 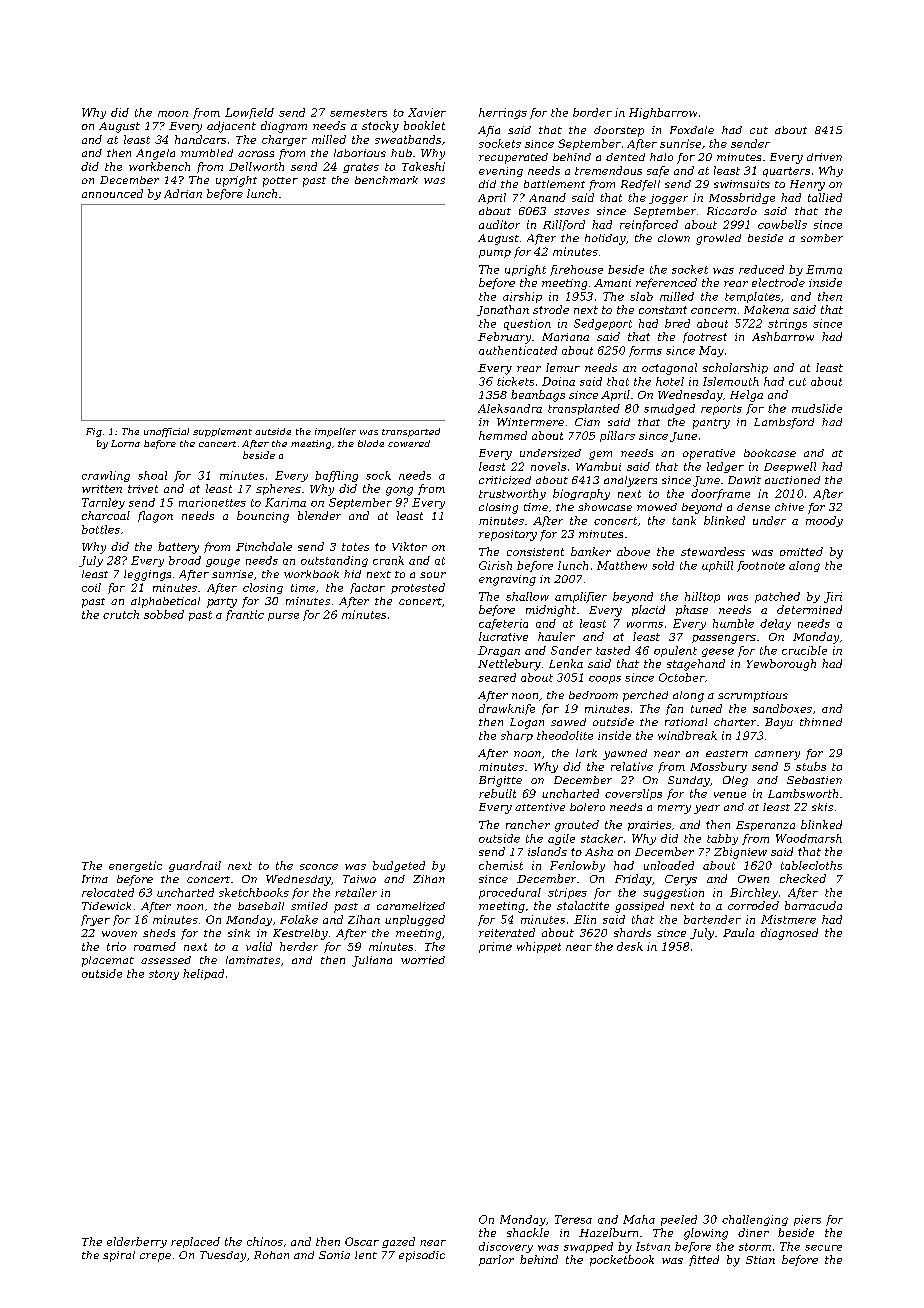 I want to click on skis, so click(x=822, y=807).
